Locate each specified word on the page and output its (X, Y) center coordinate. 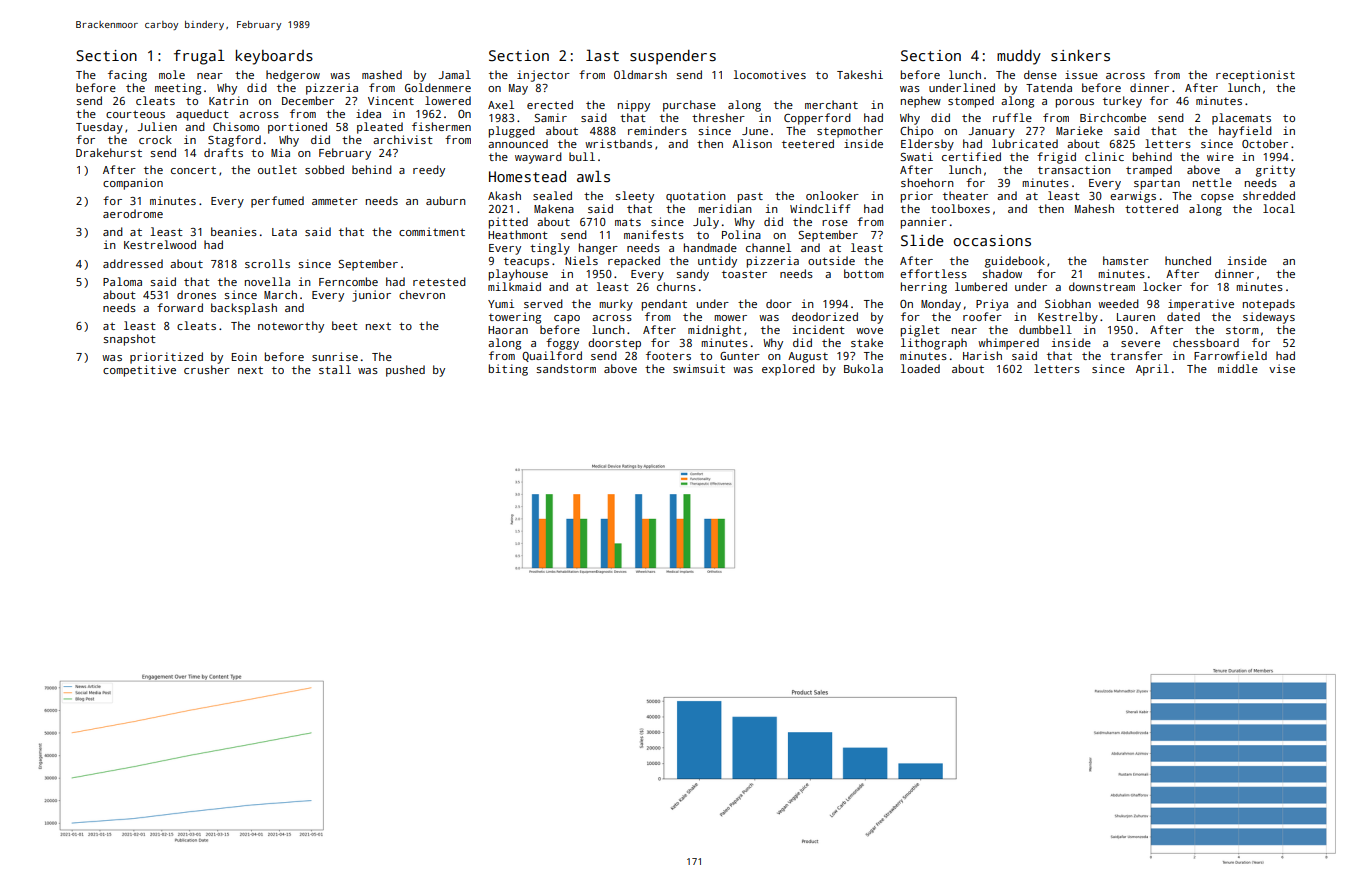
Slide (922, 240)
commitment (432, 231)
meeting (178, 89)
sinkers (1080, 55)
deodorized (825, 316)
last (602, 55)
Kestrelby (1068, 318)
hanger (598, 249)
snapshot (129, 340)
